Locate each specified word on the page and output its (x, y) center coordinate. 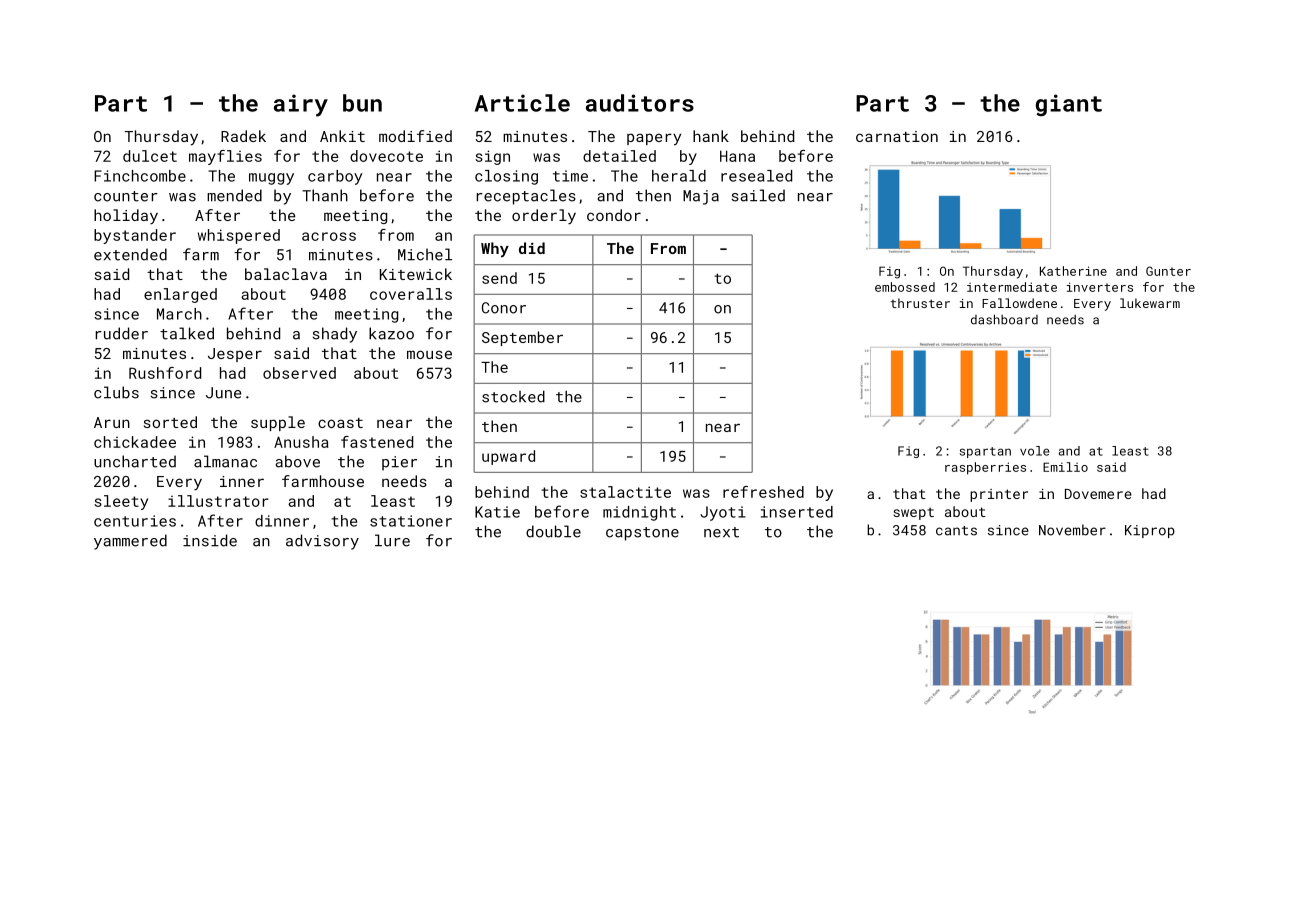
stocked (513, 396)
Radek (243, 136)
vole (1034, 451)
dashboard (1004, 319)
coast (340, 423)
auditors (640, 103)
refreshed (763, 492)
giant (1069, 105)
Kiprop (1150, 531)
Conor (504, 308)
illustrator (218, 501)
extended (130, 254)
